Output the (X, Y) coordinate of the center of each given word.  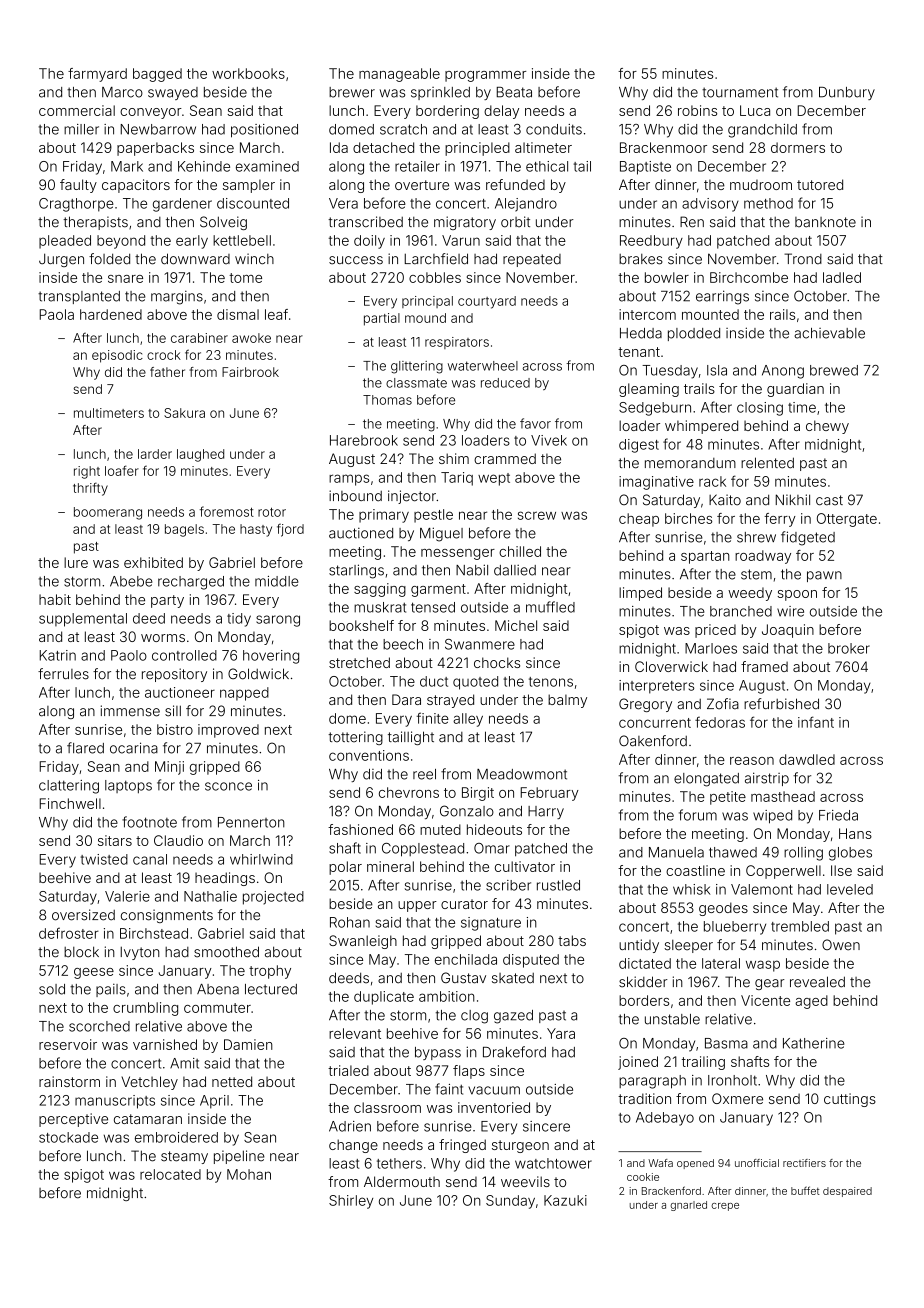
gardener (182, 205)
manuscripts (115, 1102)
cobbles (435, 277)
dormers (798, 147)
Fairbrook (250, 372)
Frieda (838, 815)
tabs (572, 940)
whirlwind (261, 859)
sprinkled (440, 93)
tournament (740, 92)
